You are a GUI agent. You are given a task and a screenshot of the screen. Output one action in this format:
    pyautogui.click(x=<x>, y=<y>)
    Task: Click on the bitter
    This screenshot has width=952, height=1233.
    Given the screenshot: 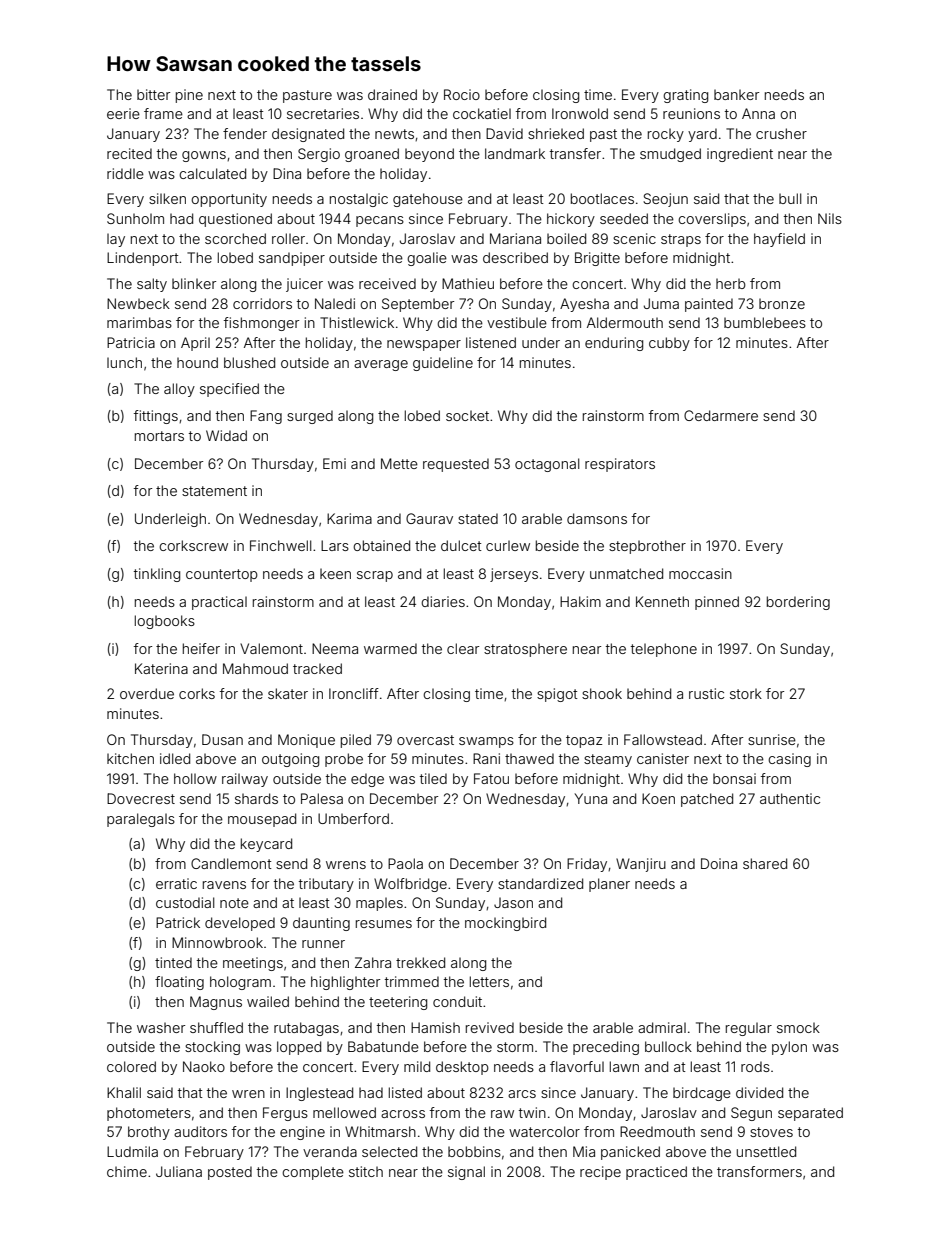 What is the action you would take?
    pyautogui.click(x=153, y=94)
